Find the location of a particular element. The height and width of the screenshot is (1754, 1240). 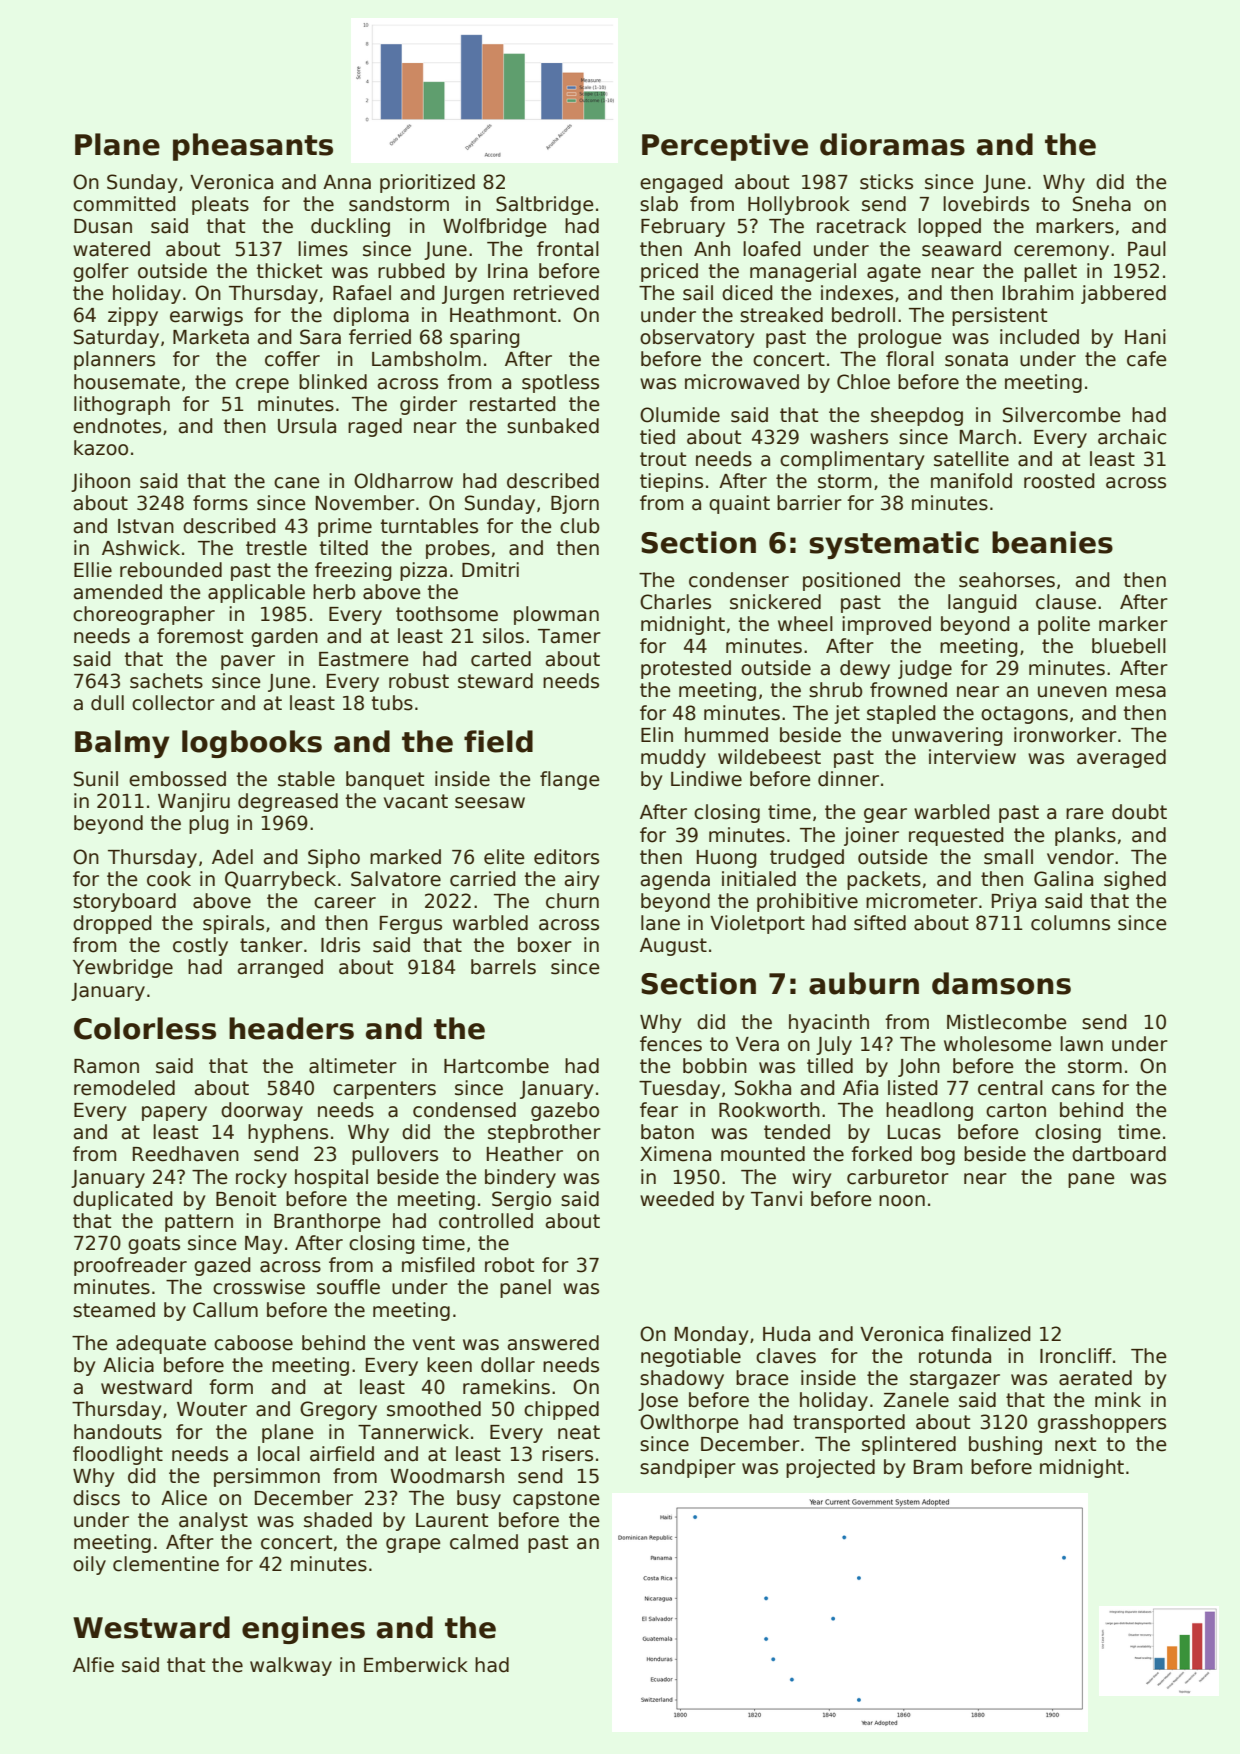

dinner is located at coordinates (848, 779).
